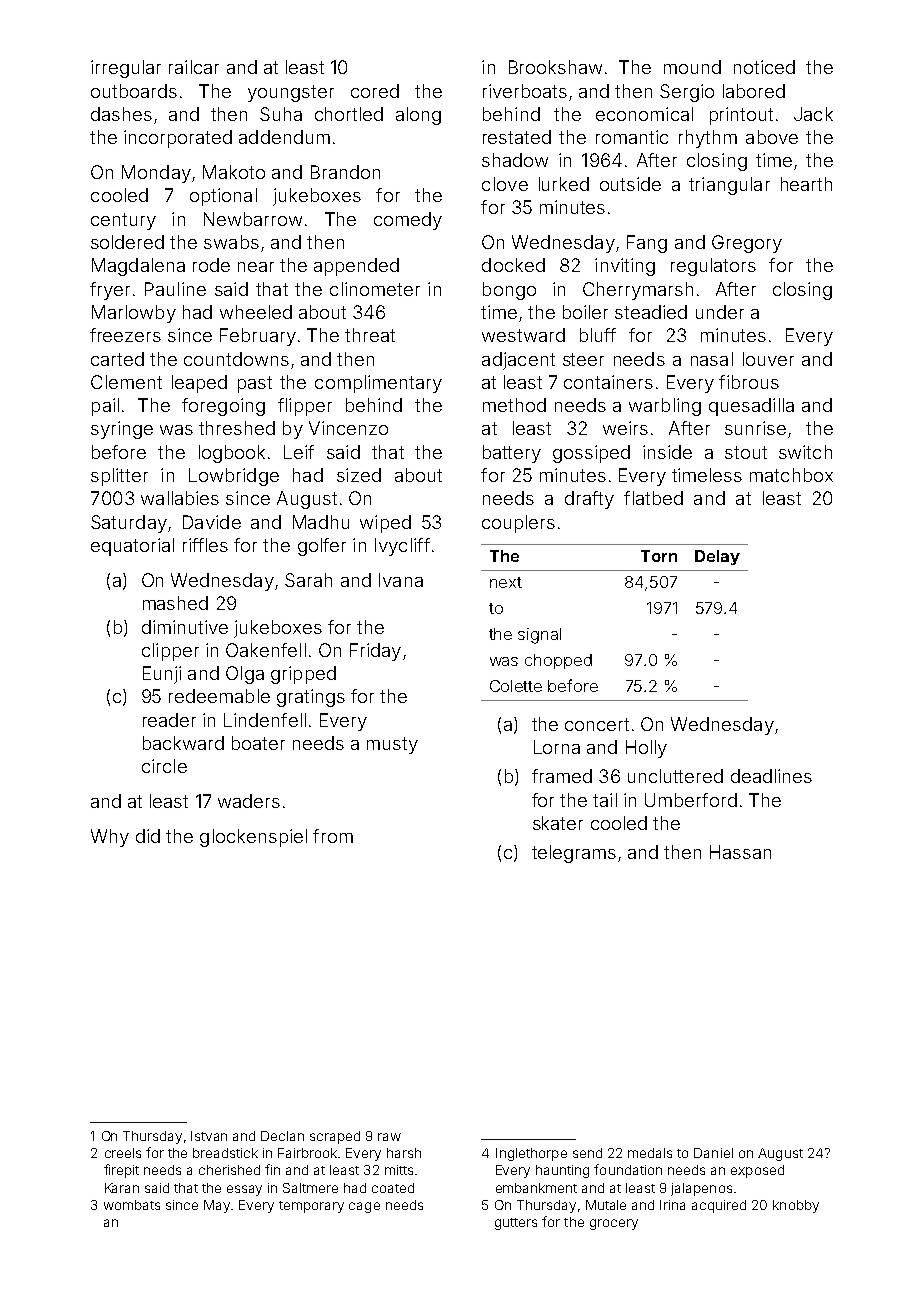 Image resolution: width=924 pixels, height=1308 pixels. I want to click on Eunji, so click(162, 675).
